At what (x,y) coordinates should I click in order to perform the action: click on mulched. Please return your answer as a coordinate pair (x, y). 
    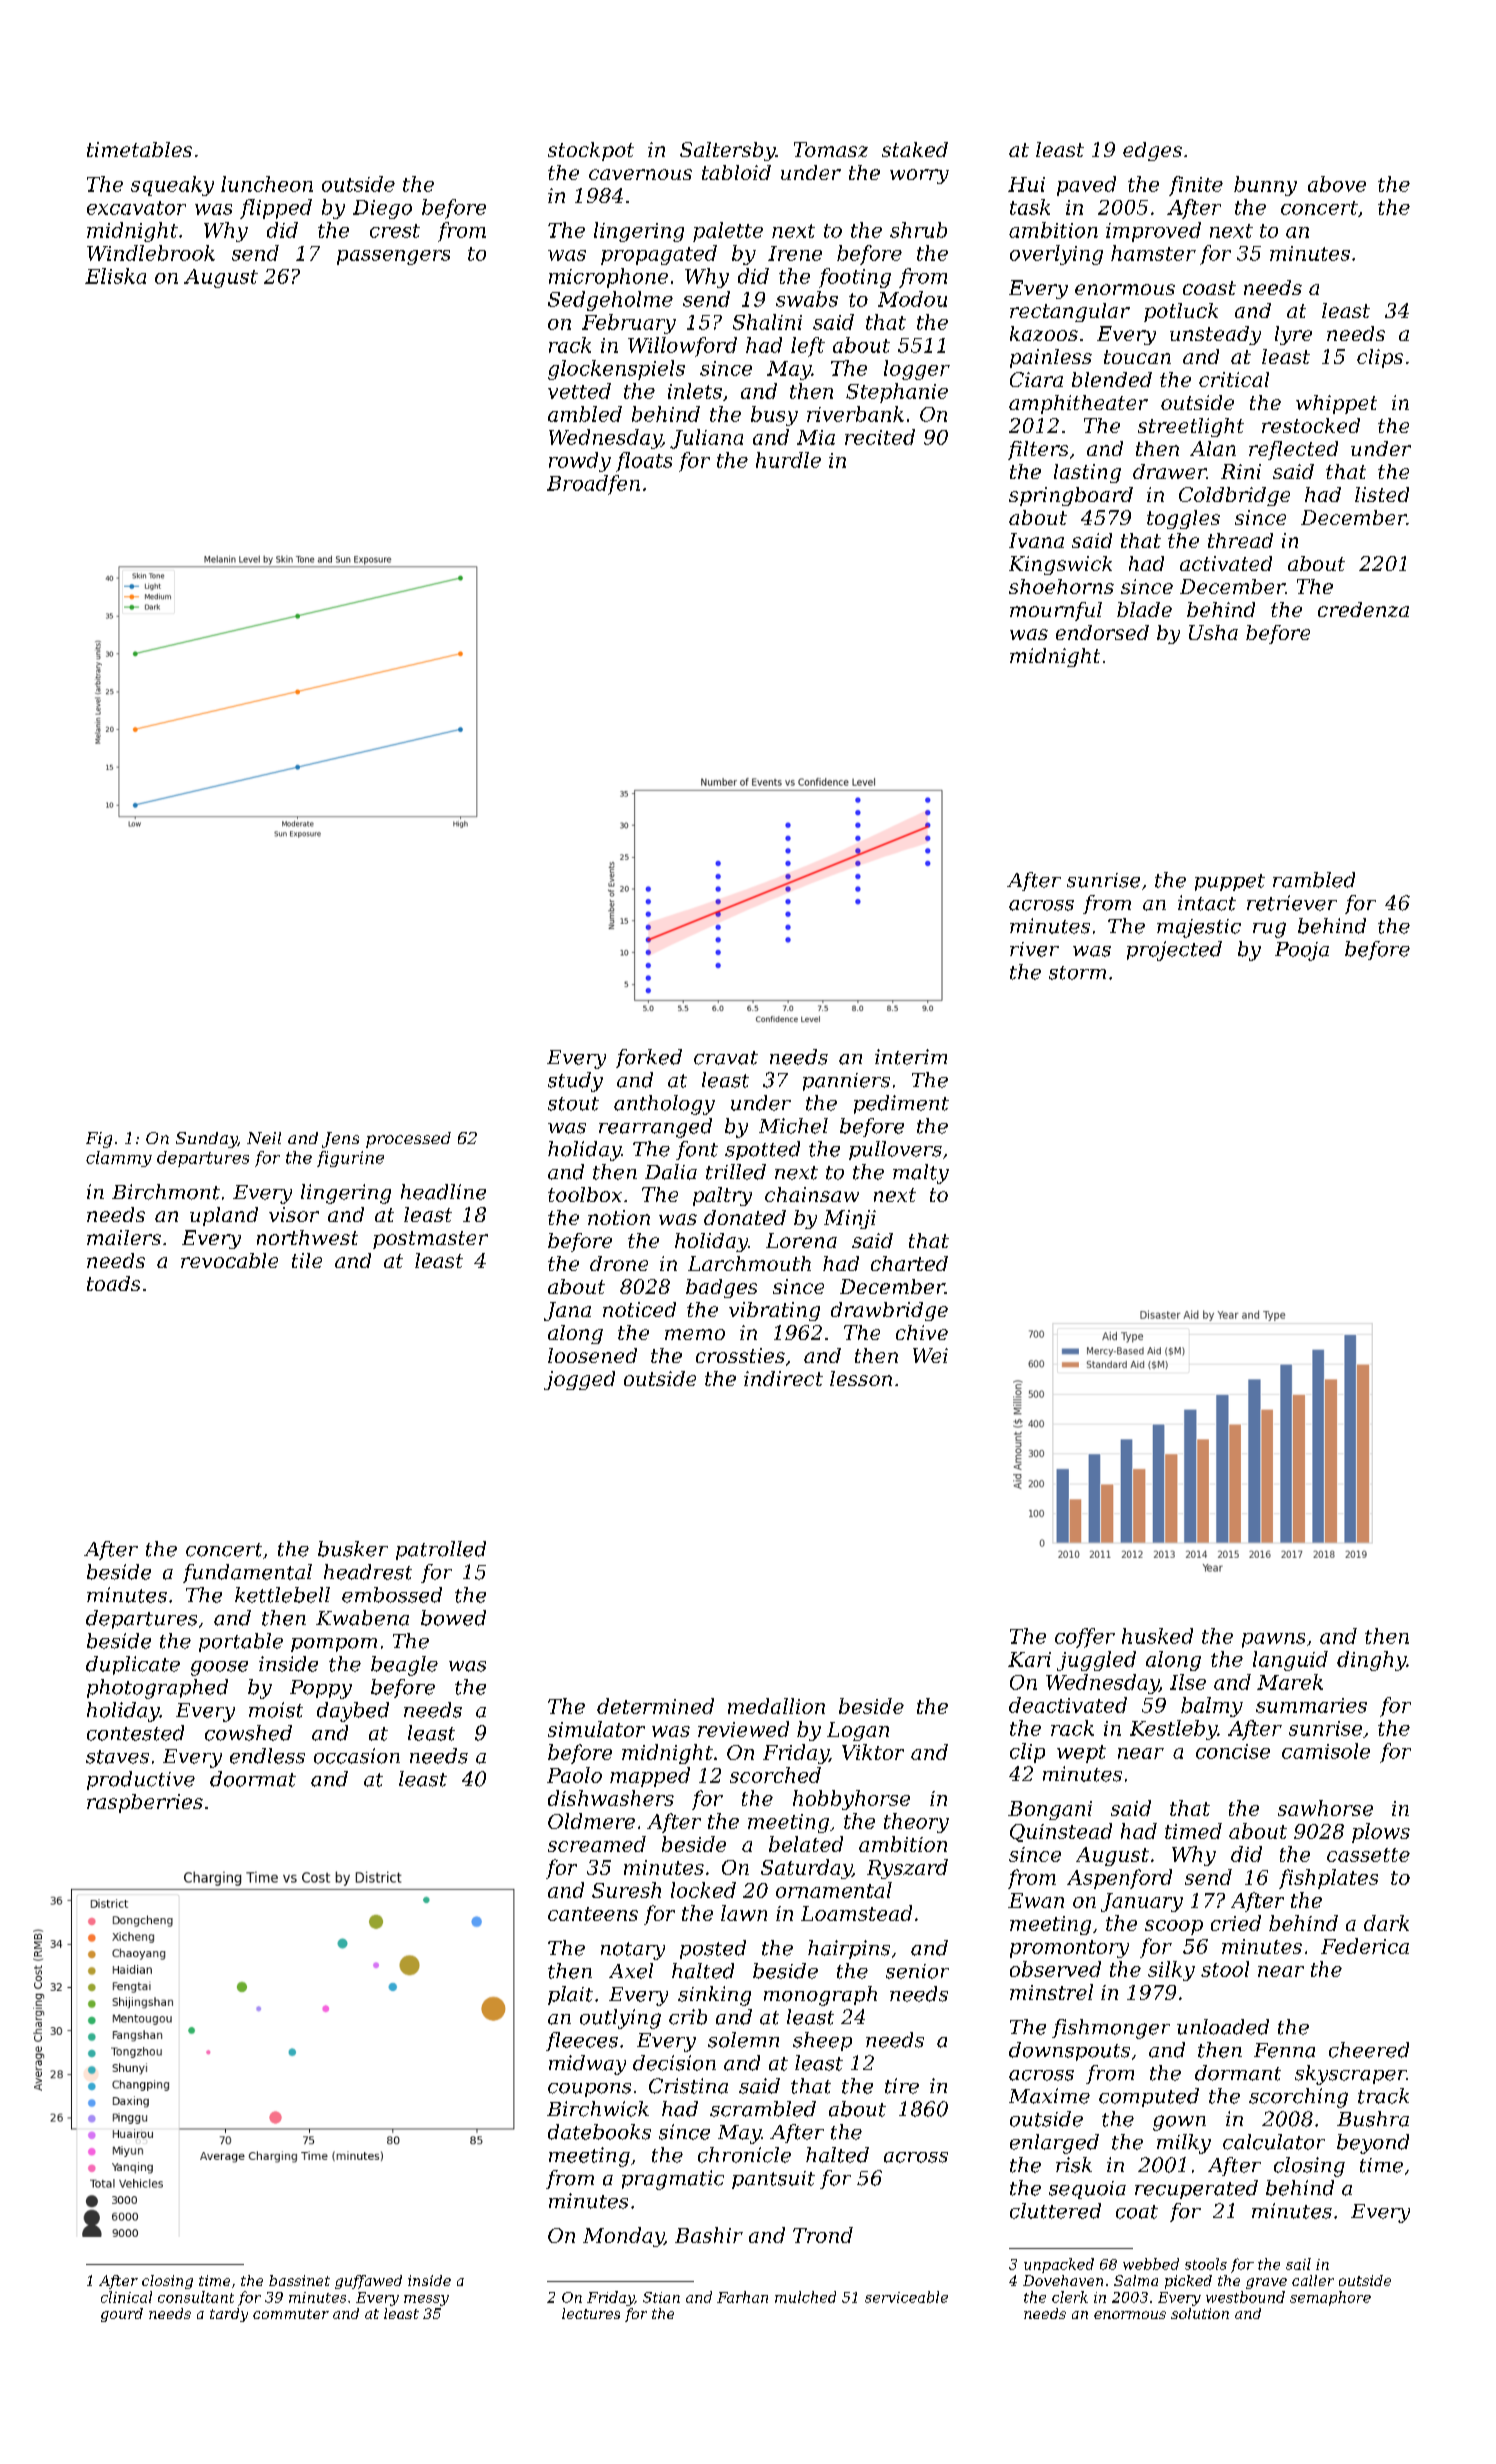
    Looking at the image, I should click on (805, 2297).
